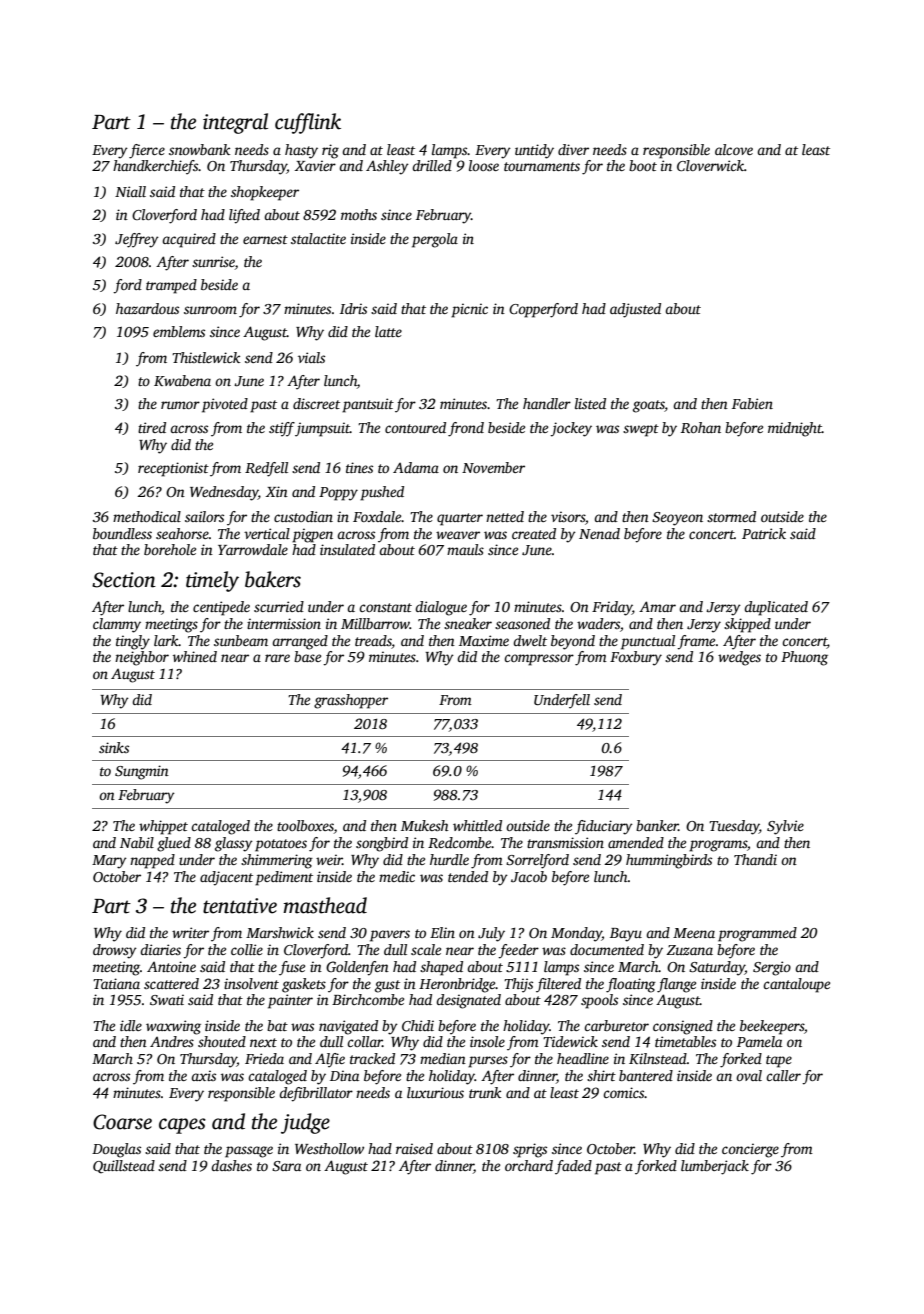 The image size is (924, 1314). What do you see at coordinates (147, 151) in the image?
I see `fierce` at bounding box center [147, 151].
